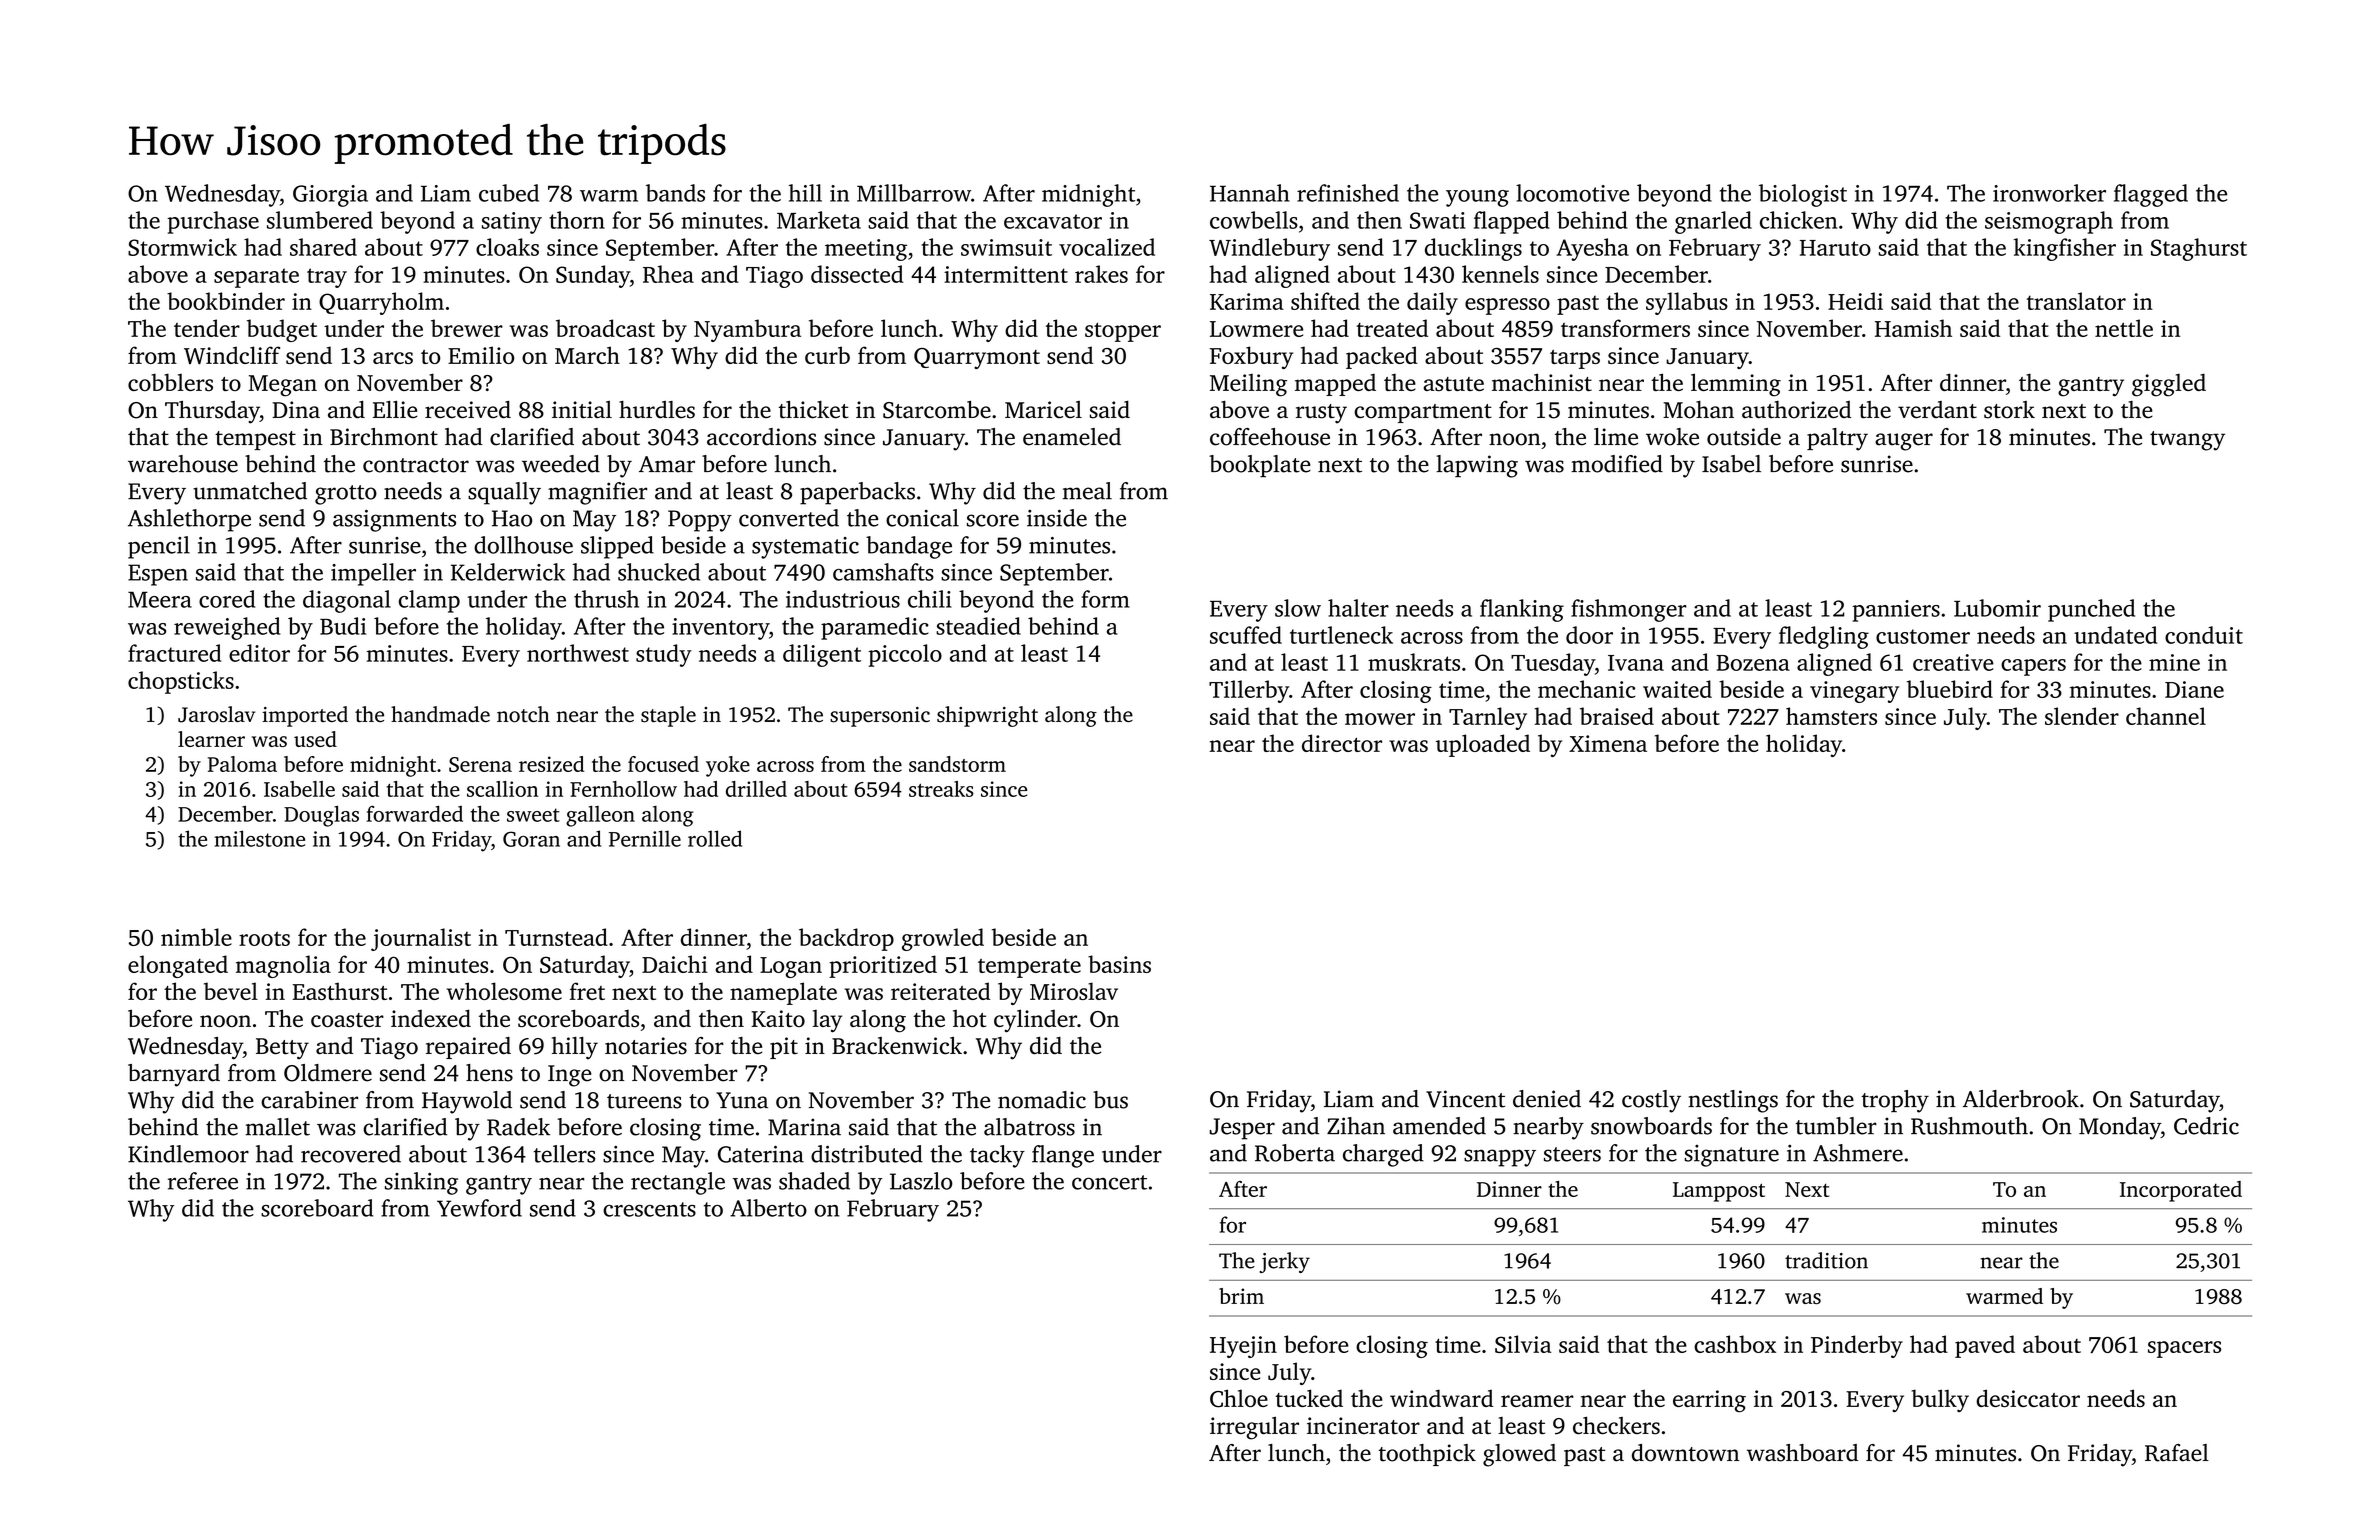 The image size is (2380, 1540). Describe the element at coordinates (181, 682) in the image. I see `chopsticks` at that location.
